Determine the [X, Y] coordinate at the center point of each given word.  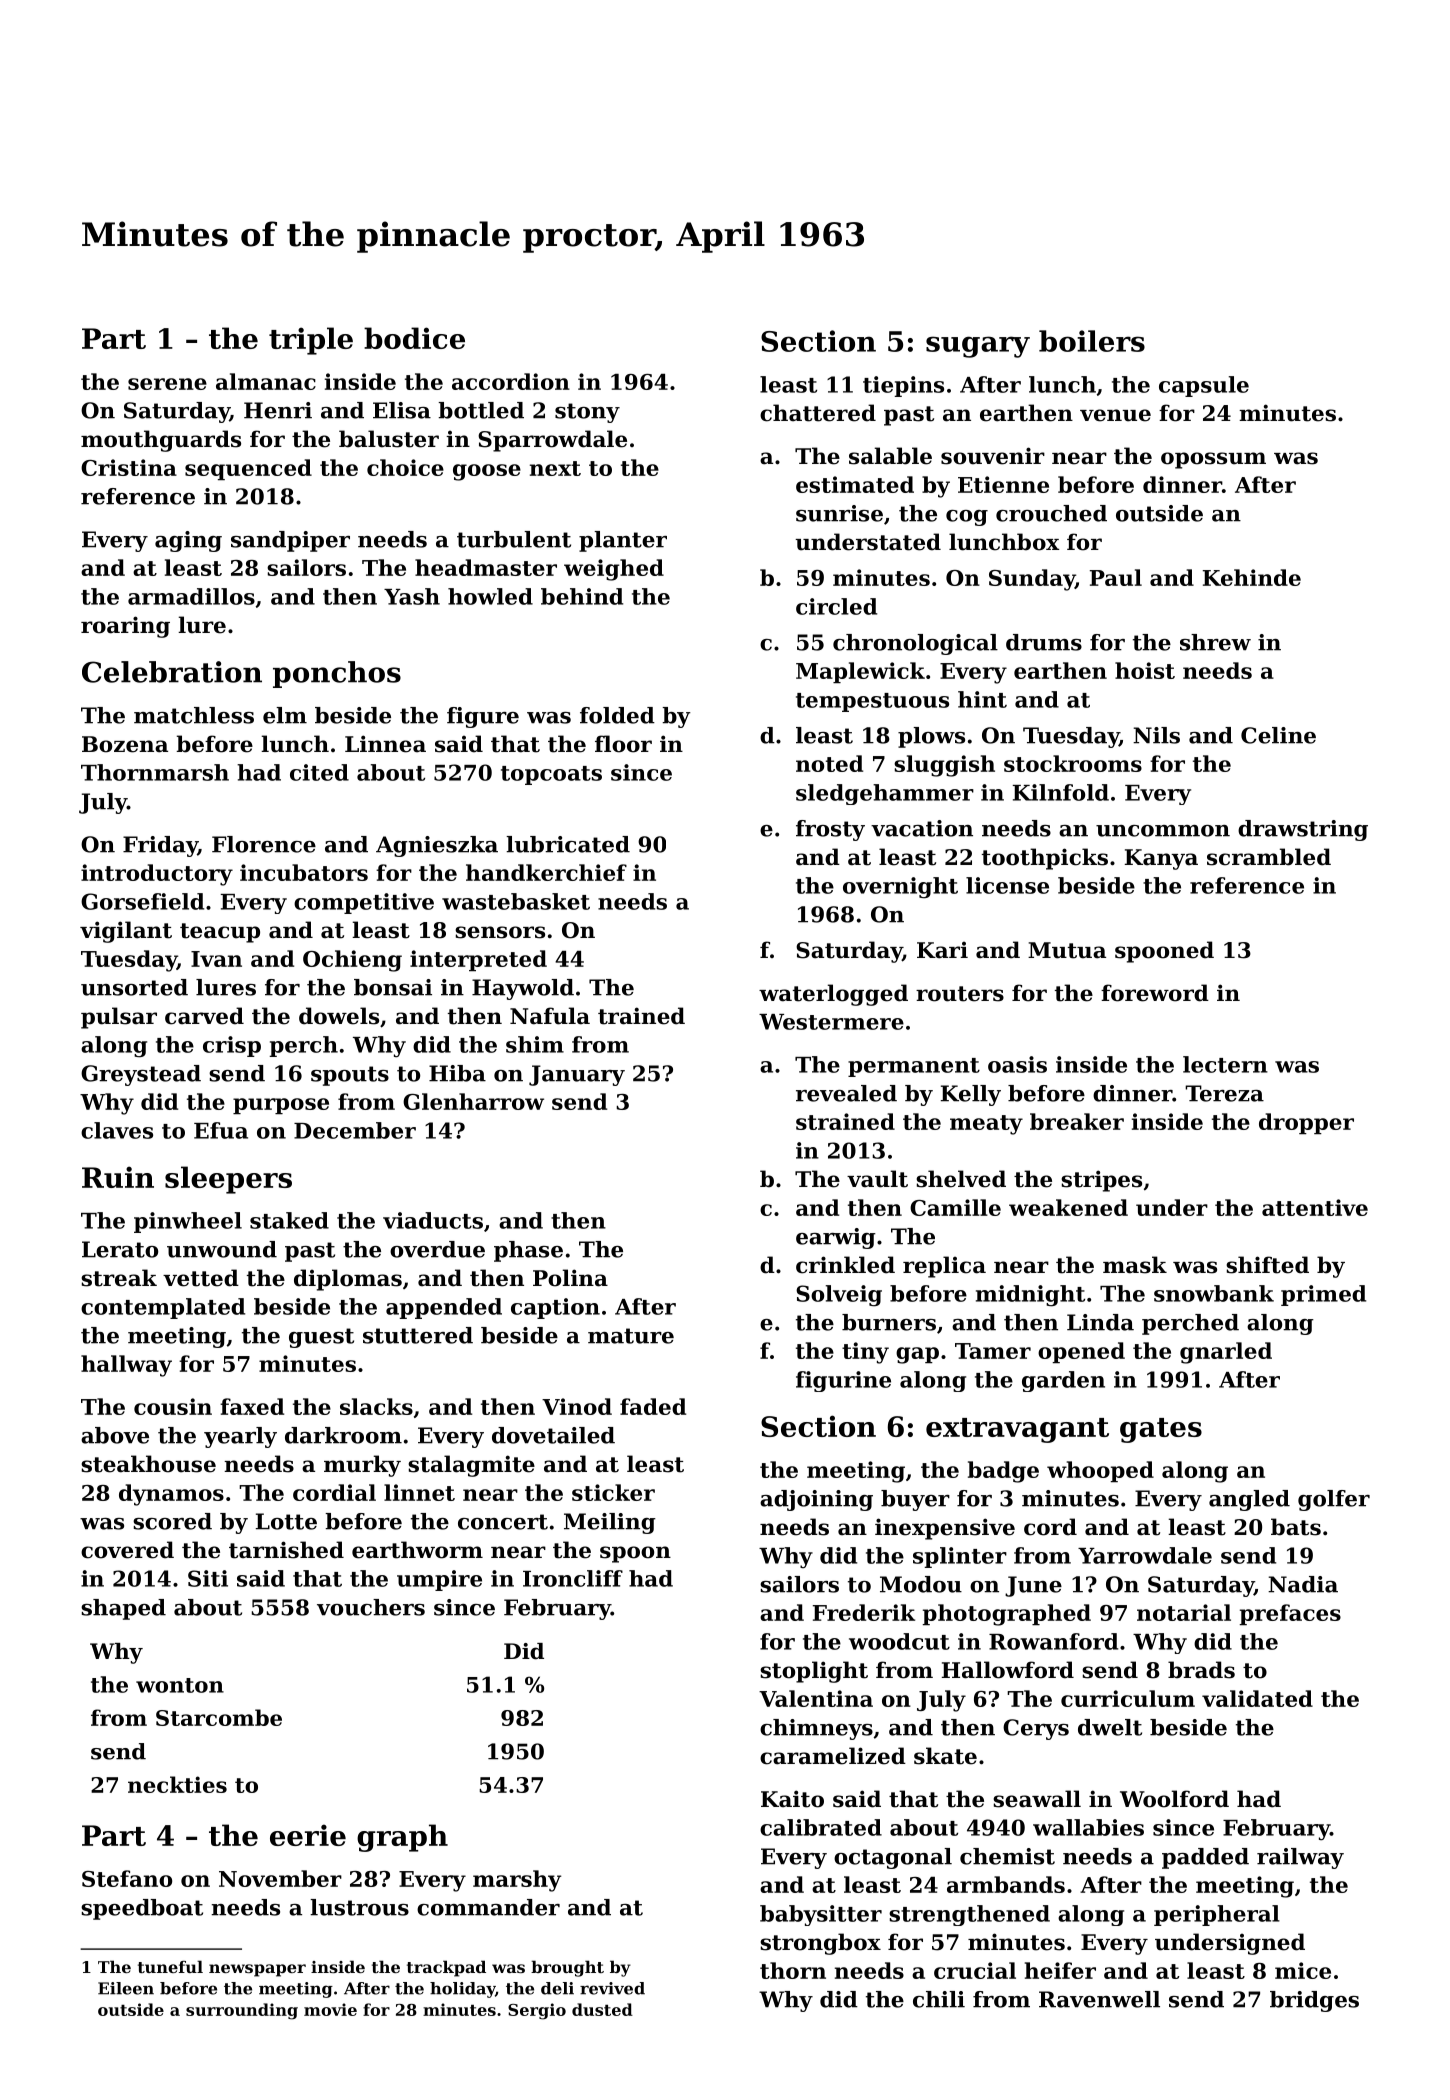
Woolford [1174, 1799]
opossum [1213, 460]
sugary [978, 347]
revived [612, 1988]
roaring [125, 627]
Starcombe [219, 1717]
